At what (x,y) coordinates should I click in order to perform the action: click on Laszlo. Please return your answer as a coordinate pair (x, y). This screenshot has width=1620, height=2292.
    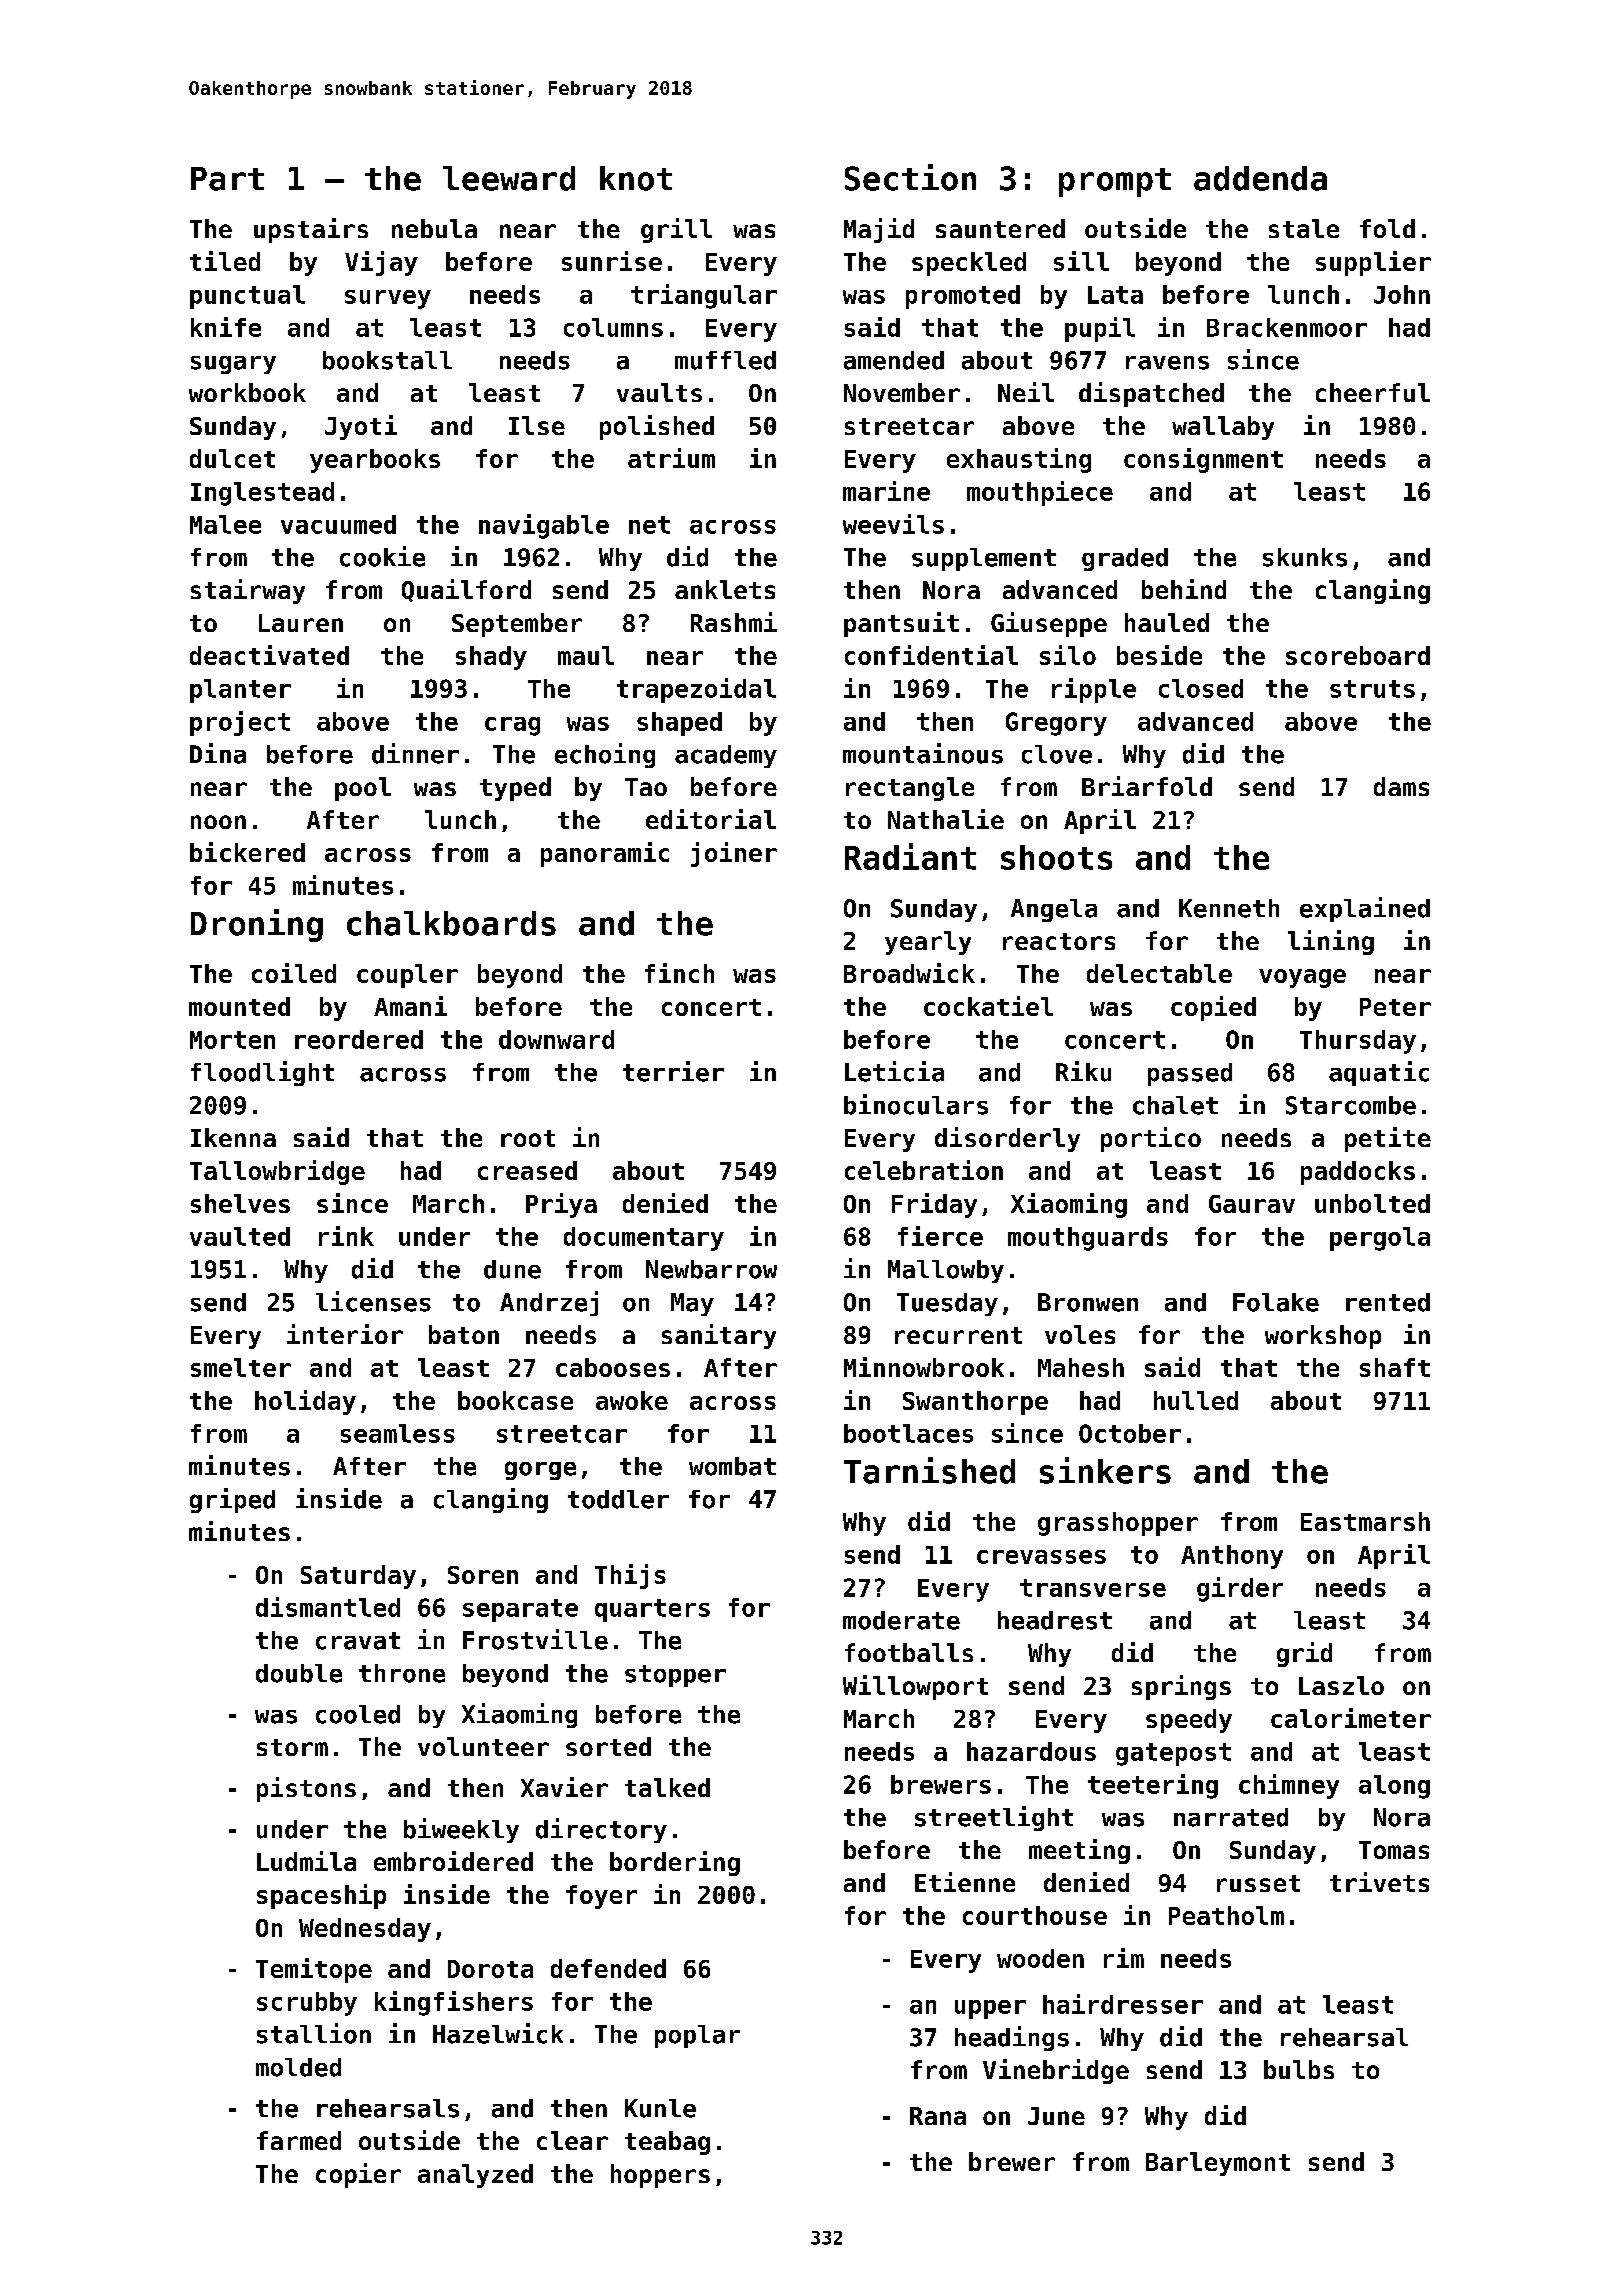
    Looking at the image, I should click on (1341, 1685).
